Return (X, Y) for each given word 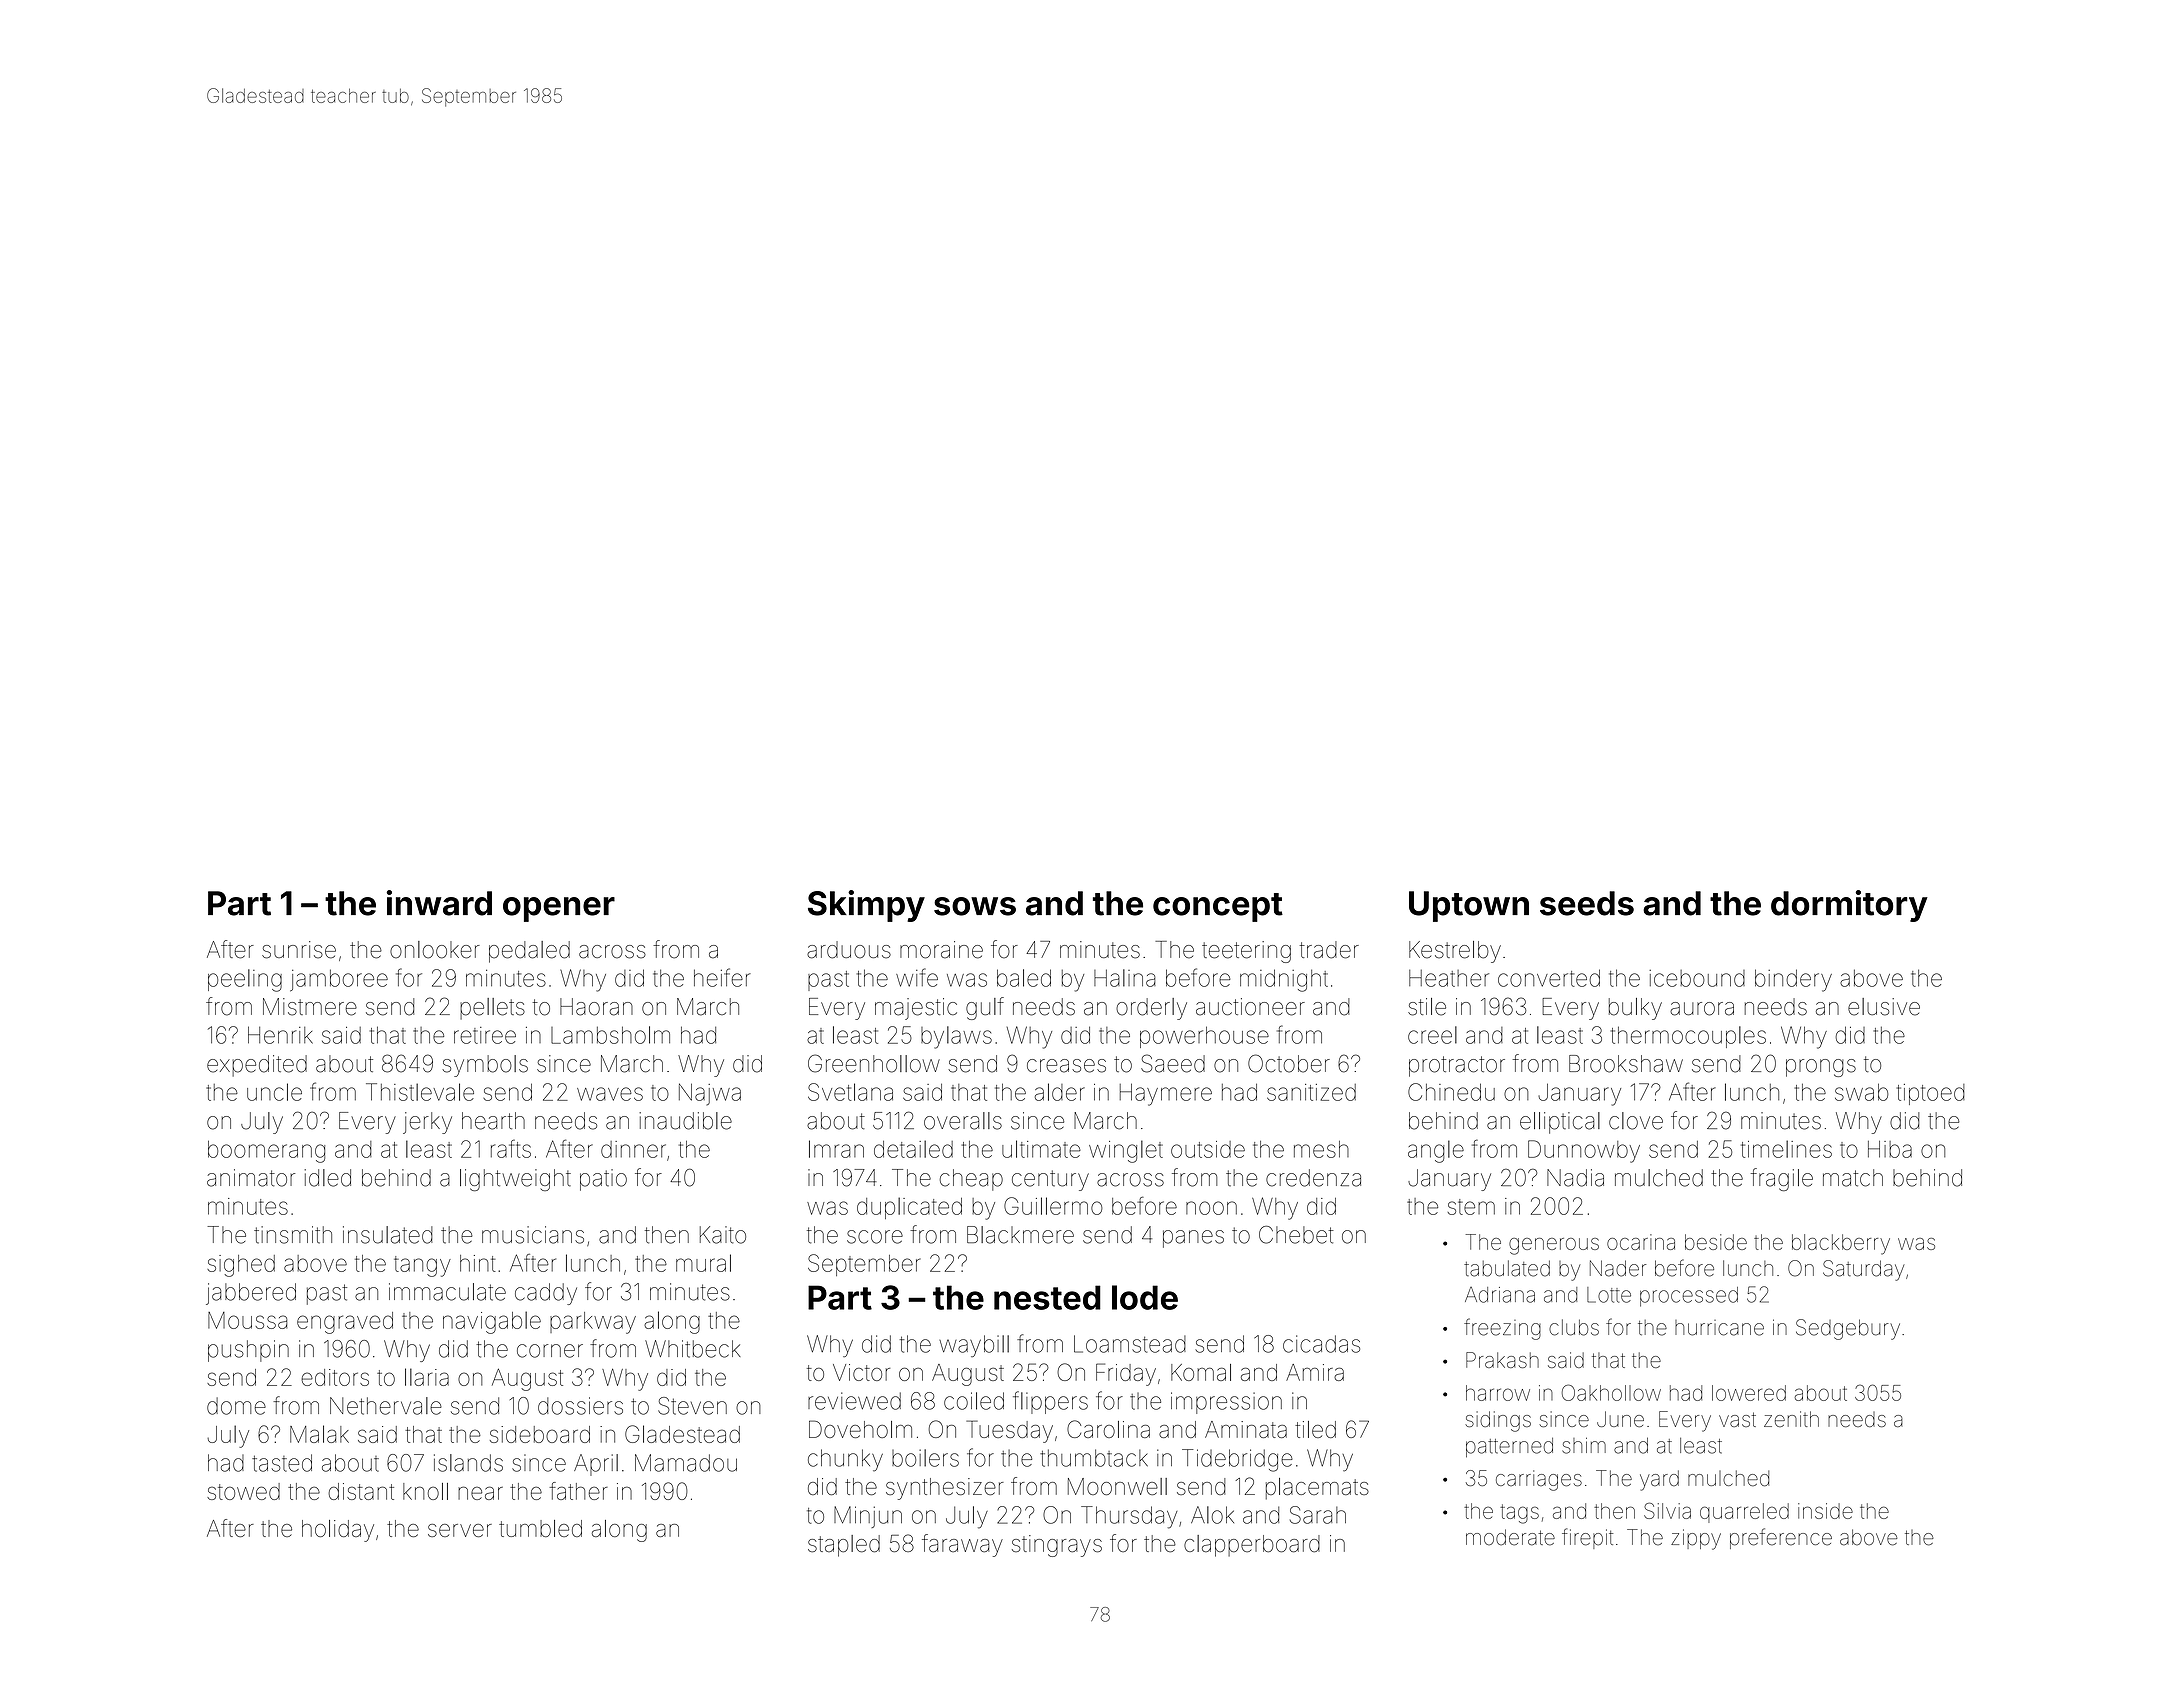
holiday (338, 1531)
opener (559, 909)
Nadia (1575, 1178)
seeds (1587, 903)
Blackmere (1020, 1235)
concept (1218, 907)
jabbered (251, 1294)
